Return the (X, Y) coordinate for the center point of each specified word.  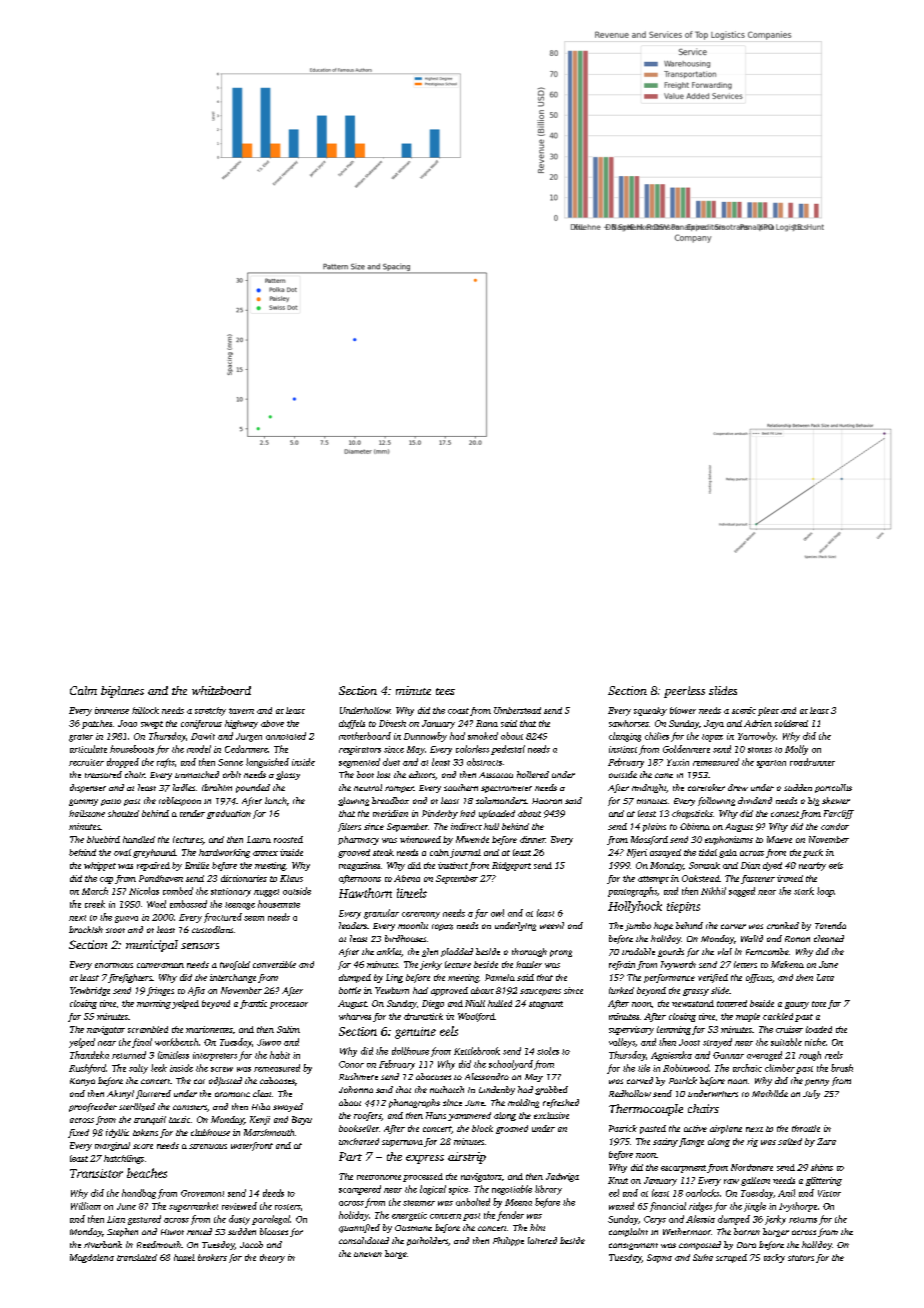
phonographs (414, 1103)
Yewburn (392, 990)
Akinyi (120, 1094)
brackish (86, 929)
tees (445, 691)
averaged (764, 1056)
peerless (684, 692)
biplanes (122, 692)
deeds (273, 1193)
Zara (826, 1141)
